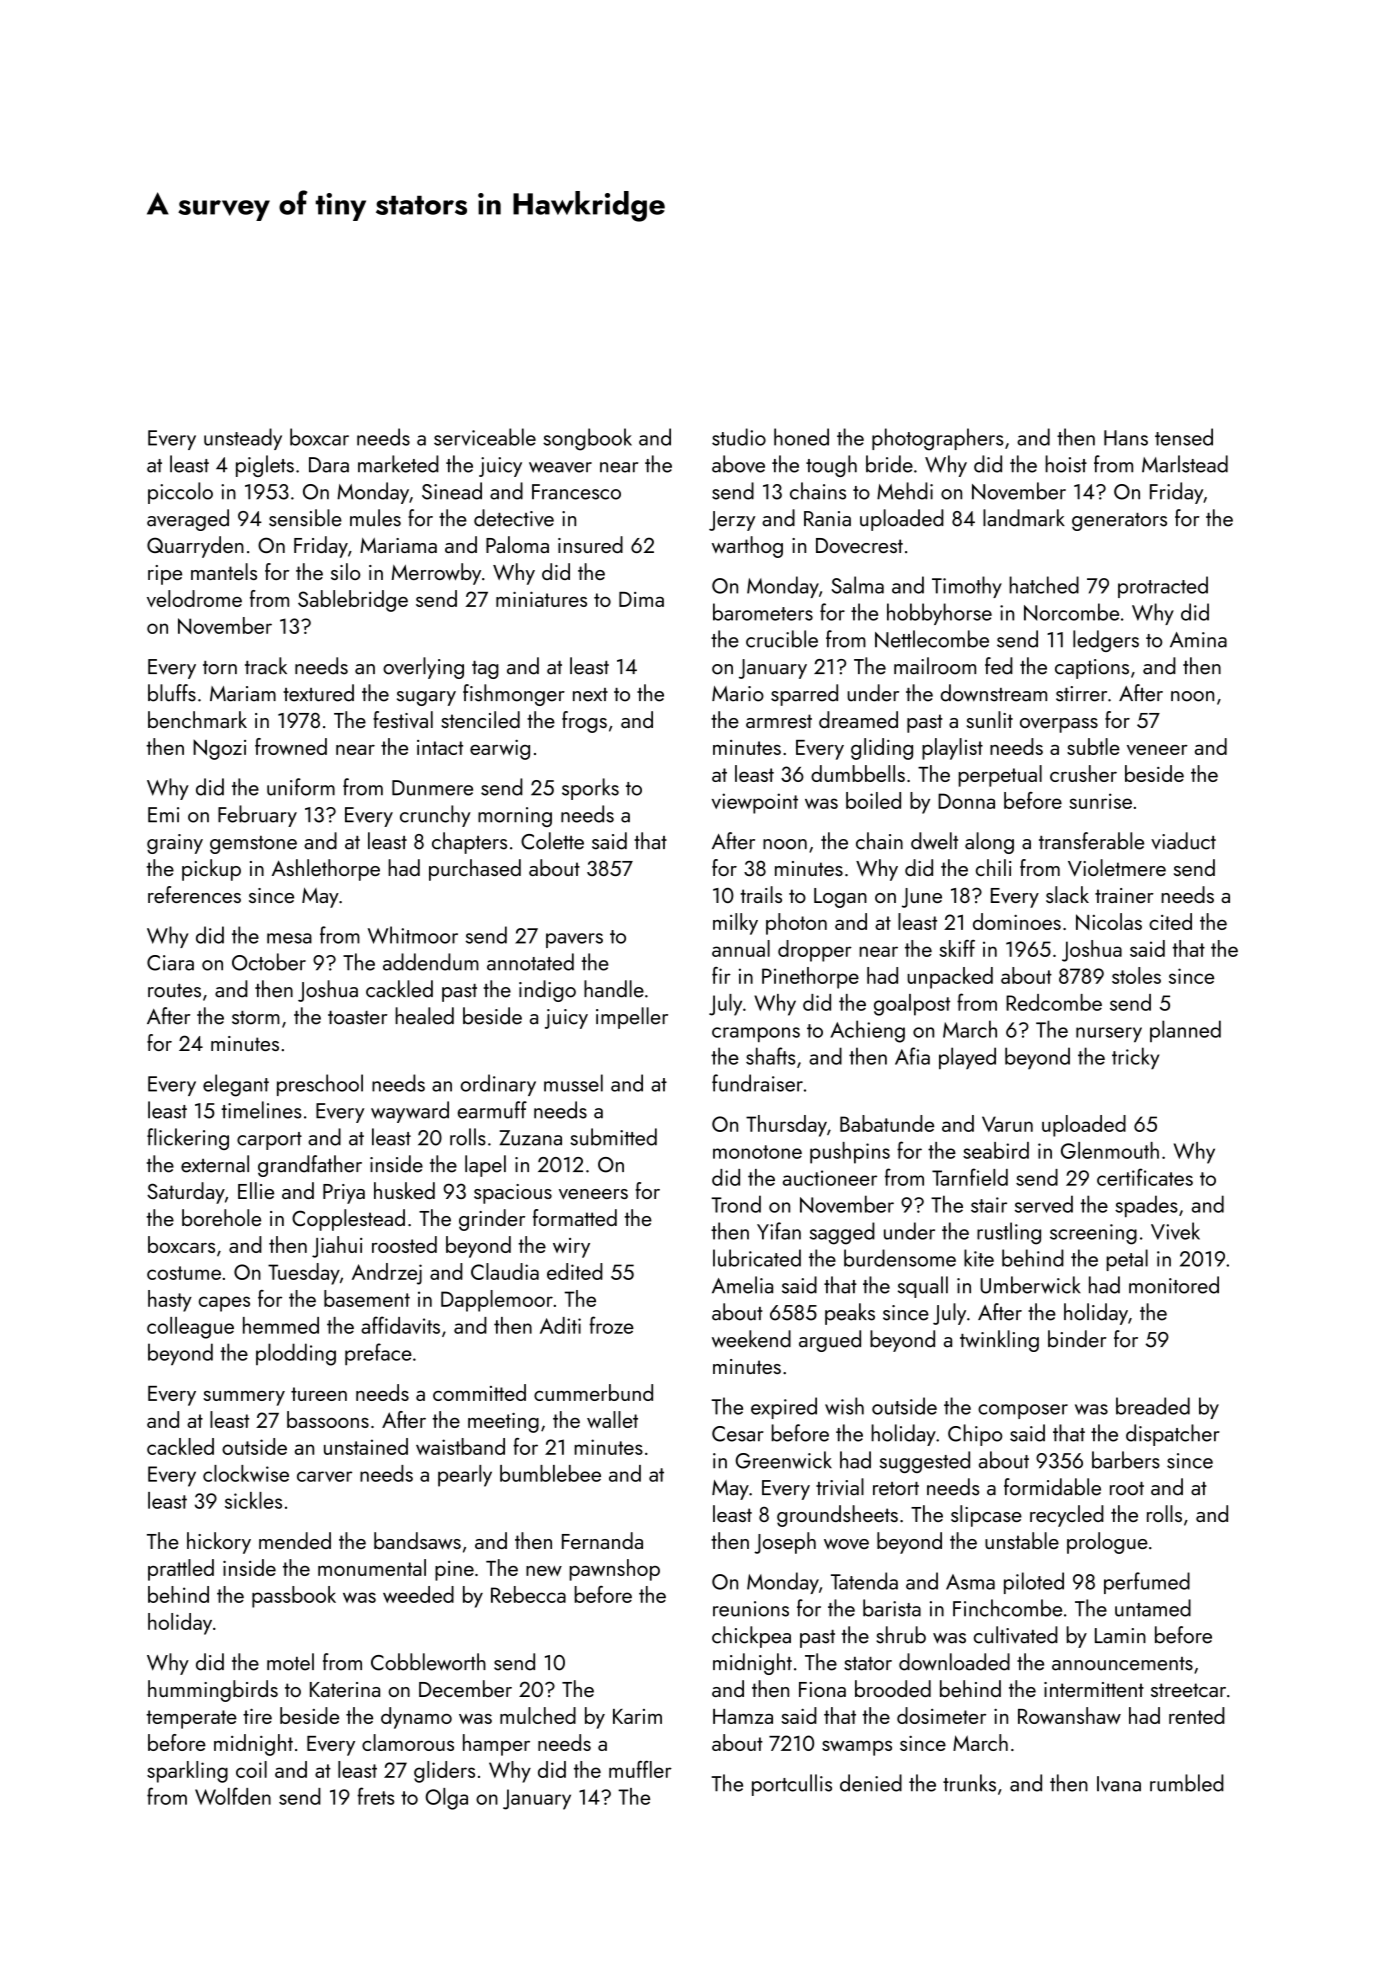  I want to click on untamed, so click(1153, 1608).
